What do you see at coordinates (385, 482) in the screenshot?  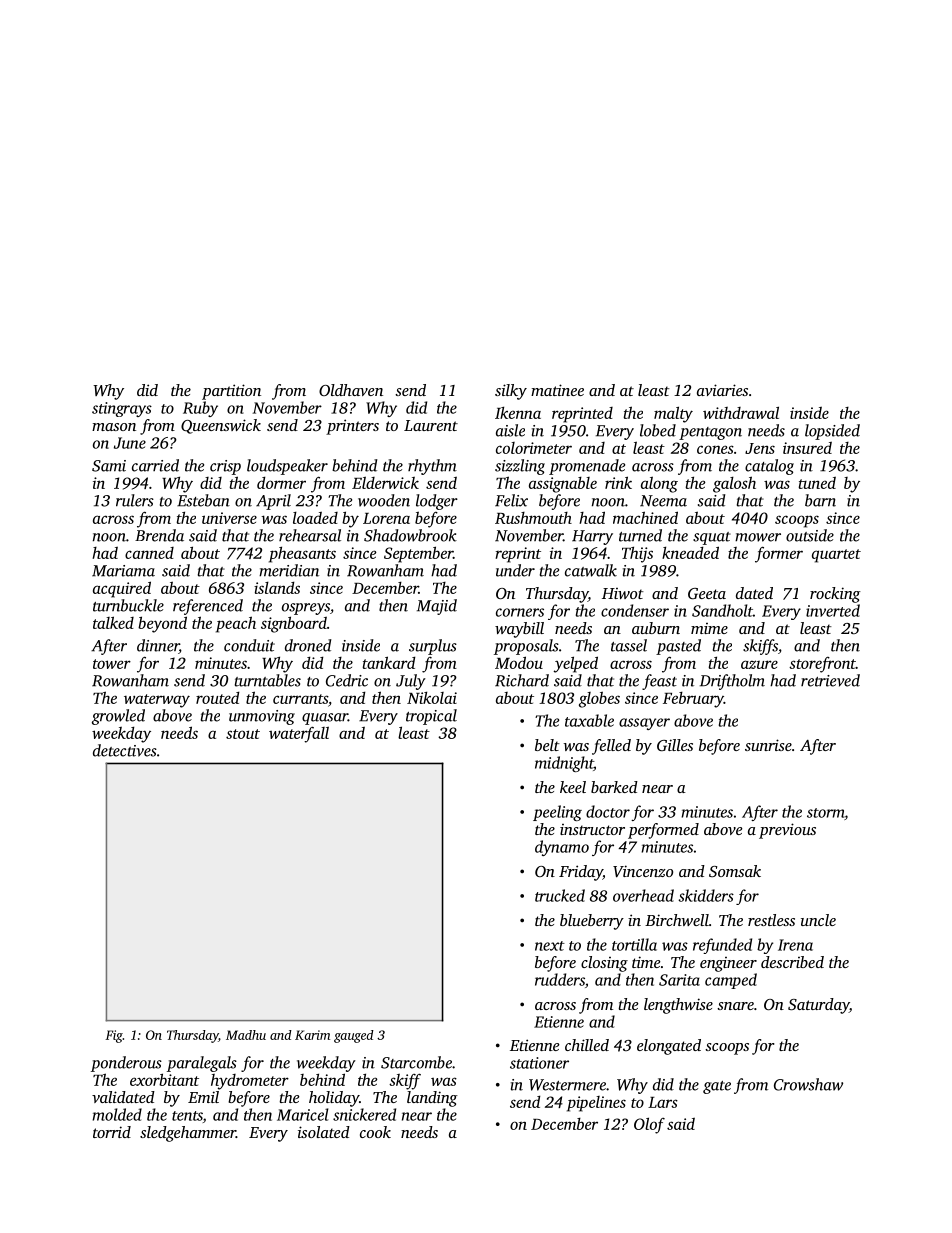 I see `Elderwick` at bounding box center [385, 482].
